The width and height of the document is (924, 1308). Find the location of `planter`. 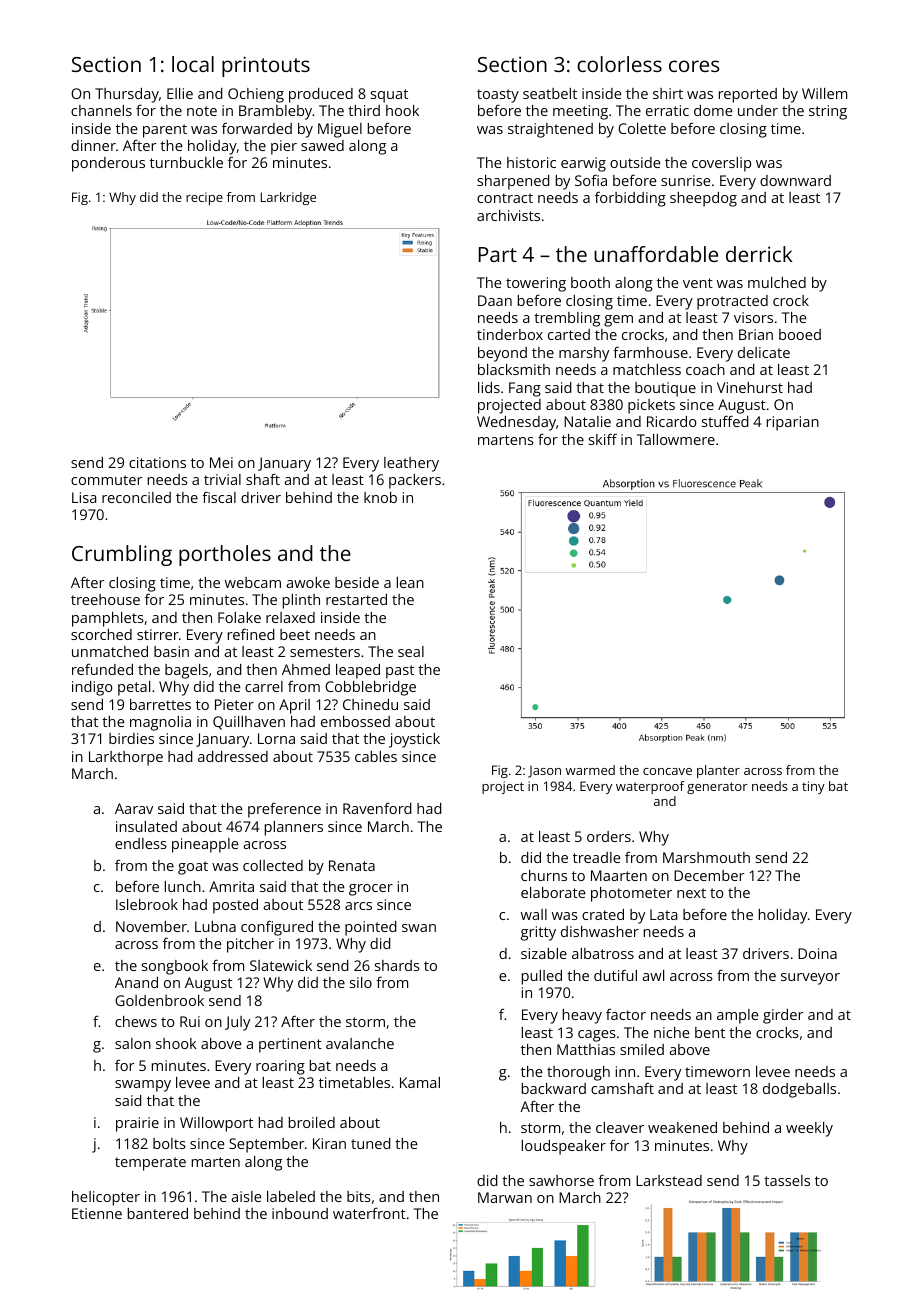

planter is located at coordinates (718, 771).
